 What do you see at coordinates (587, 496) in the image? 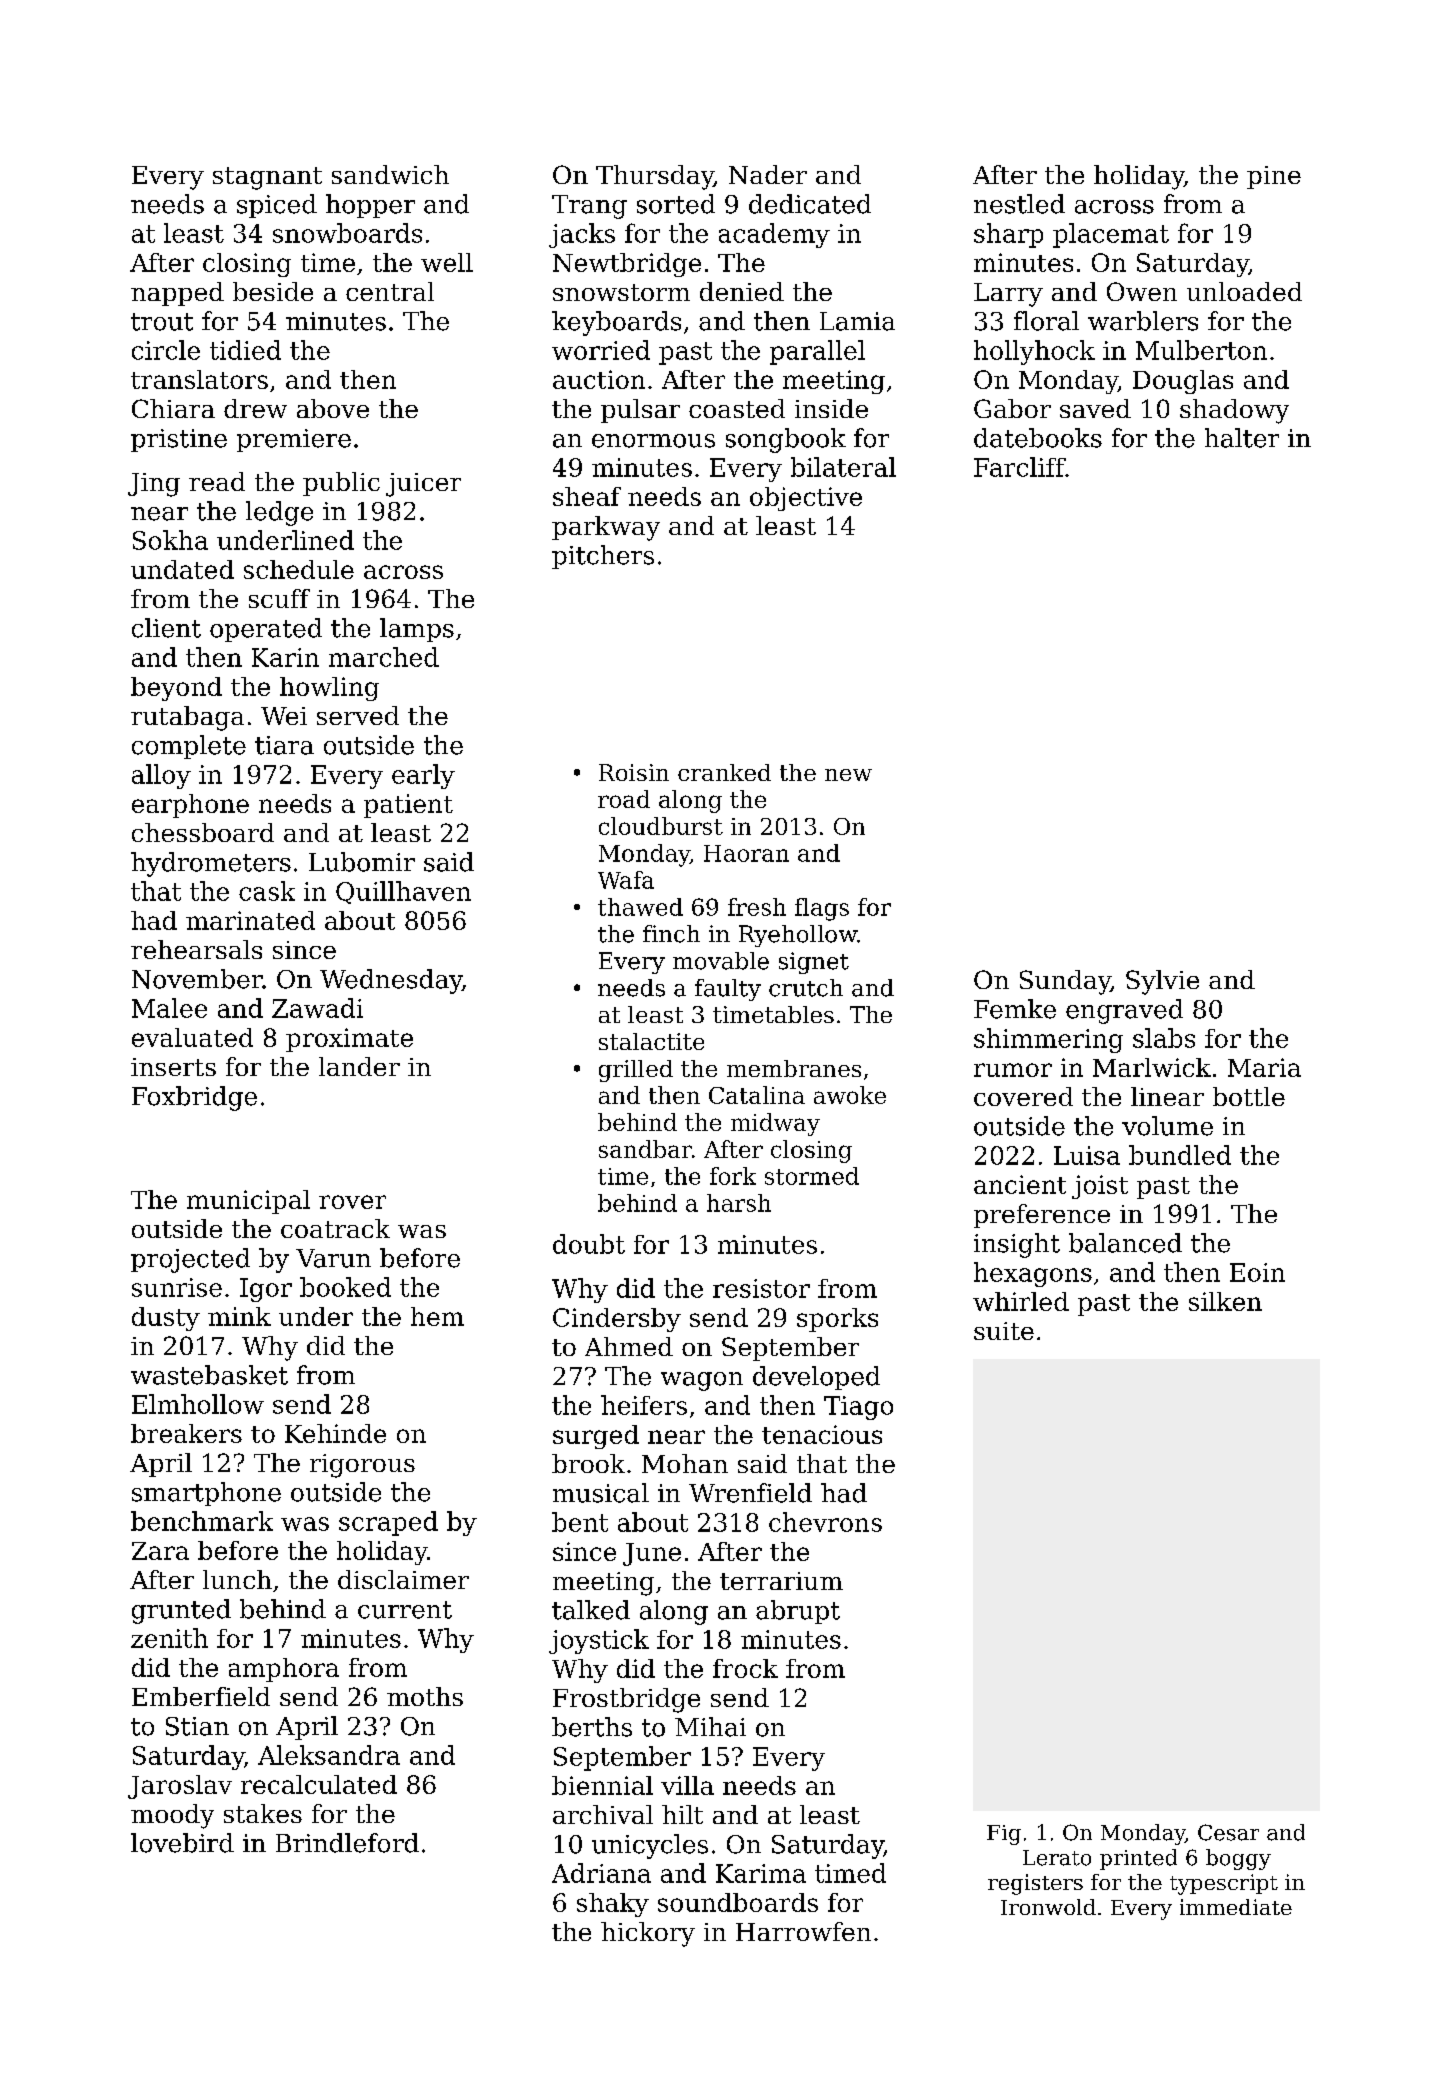
I see `sheaf` at bounding box center [587, 496].
